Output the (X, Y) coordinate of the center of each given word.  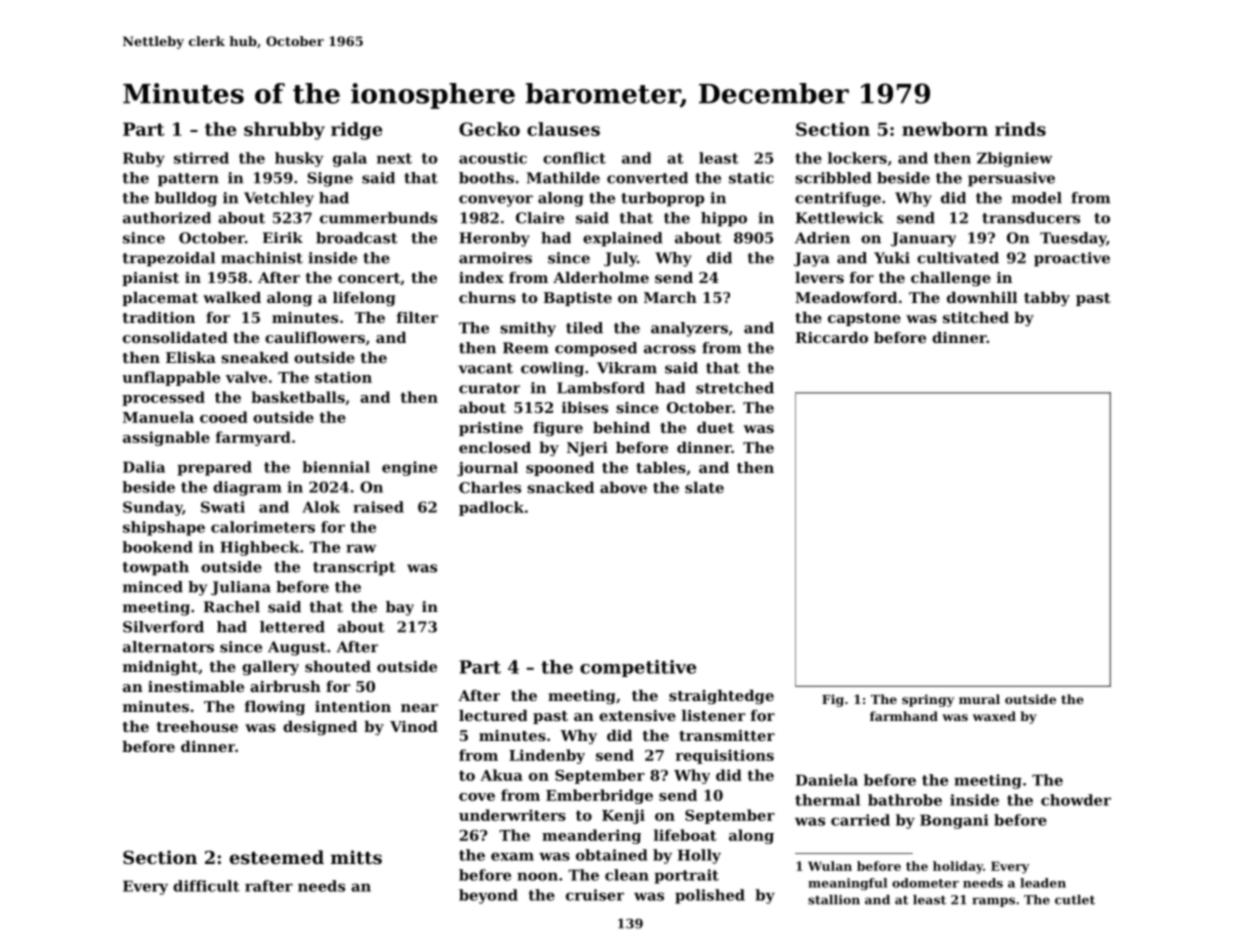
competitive (638, 668)
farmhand (904, 716)
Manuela (158, 417)
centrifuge (838, 199)
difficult (206, 886)
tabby (1047, 299)
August (297, 648)
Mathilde (563, 178)
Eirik (283, 237)
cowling (552, 369)
